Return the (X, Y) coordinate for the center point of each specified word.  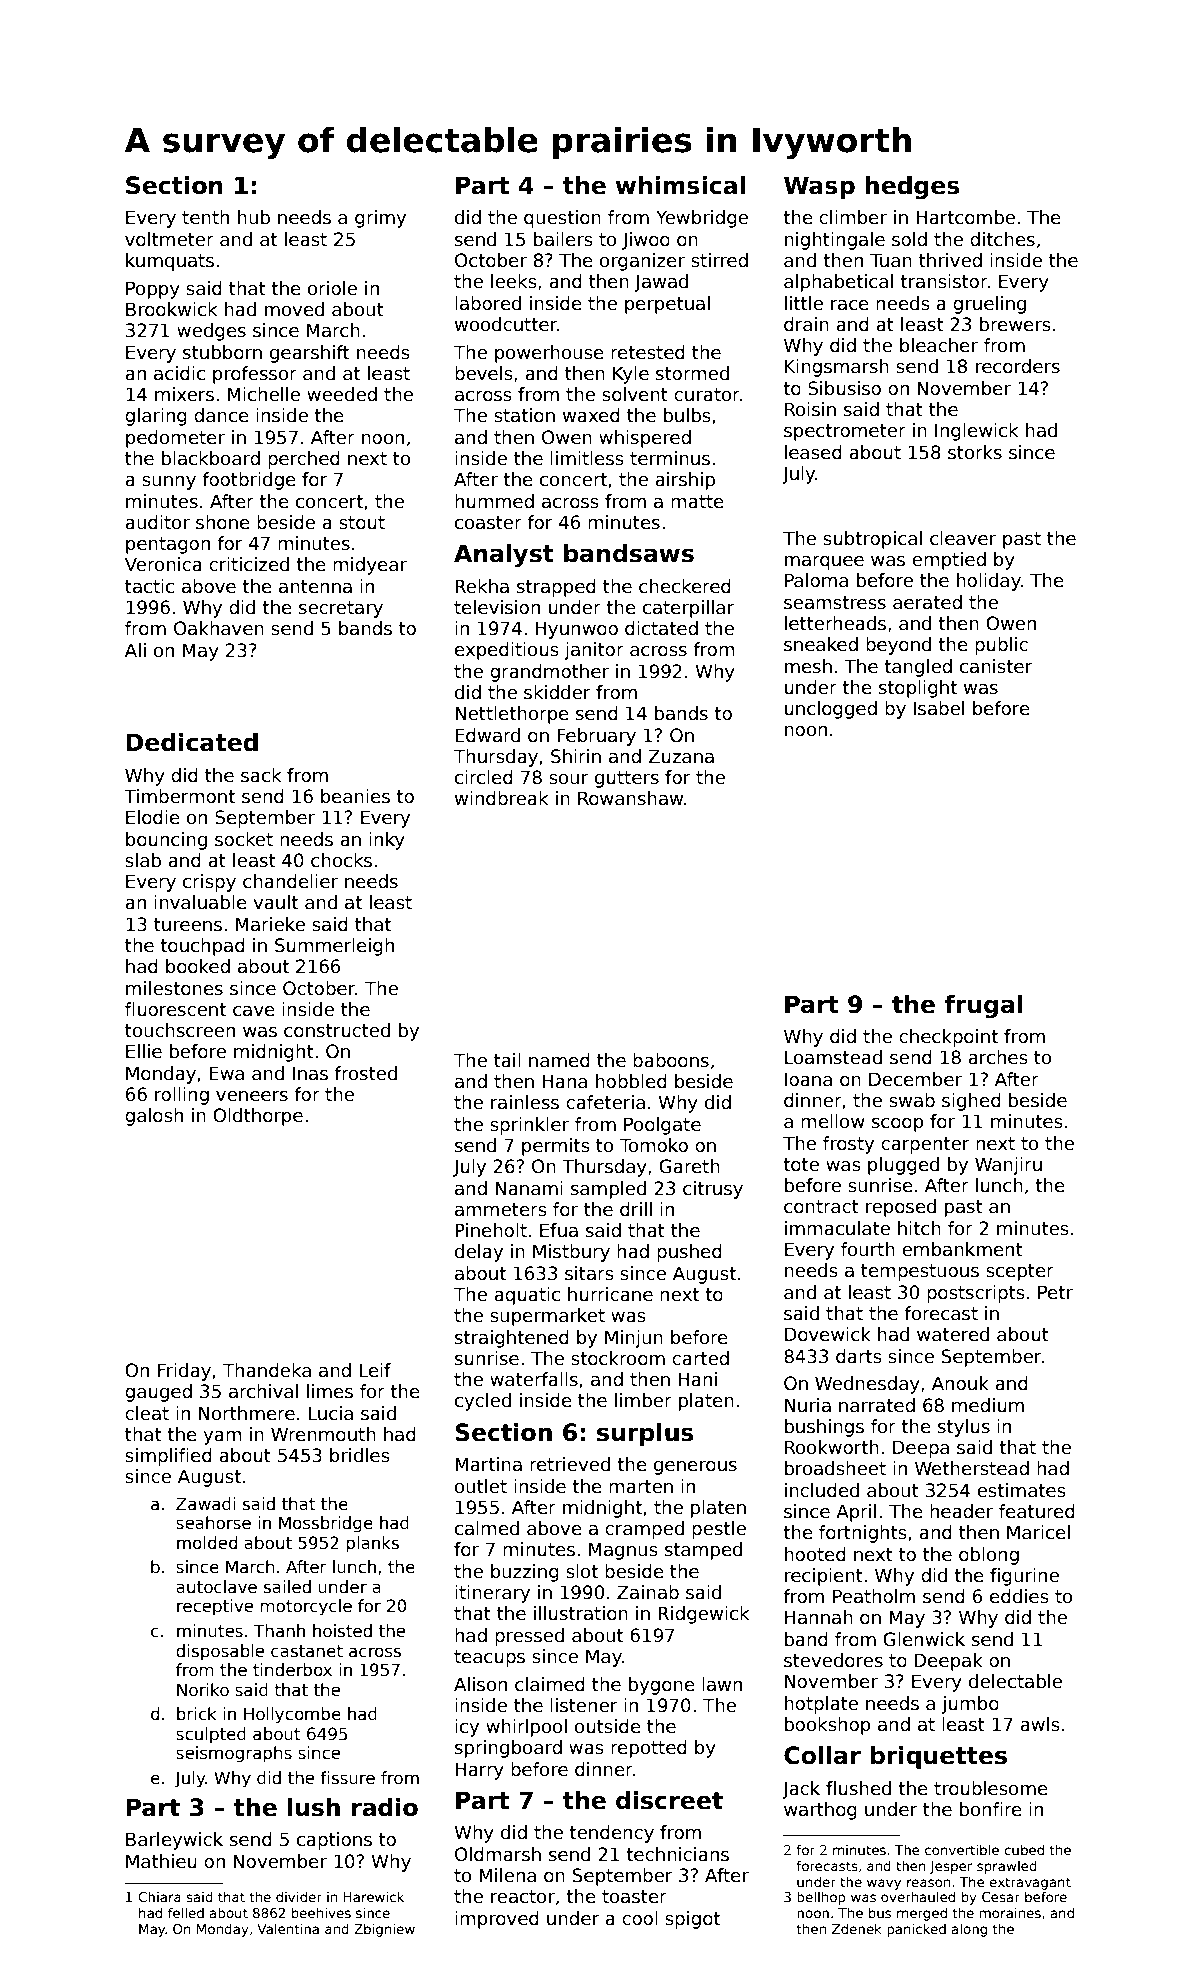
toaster (634, 1897)
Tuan (891, 260)
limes (330, 1391)
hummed (494, 501)
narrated (877, 1405)
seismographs (234, 1754)
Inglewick (976, 432)
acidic (179, 373)
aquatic (527, 1296)
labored (488, 303)
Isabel (938, 708)
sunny (169, 483)
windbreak (501, 798)
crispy (209, 883)
